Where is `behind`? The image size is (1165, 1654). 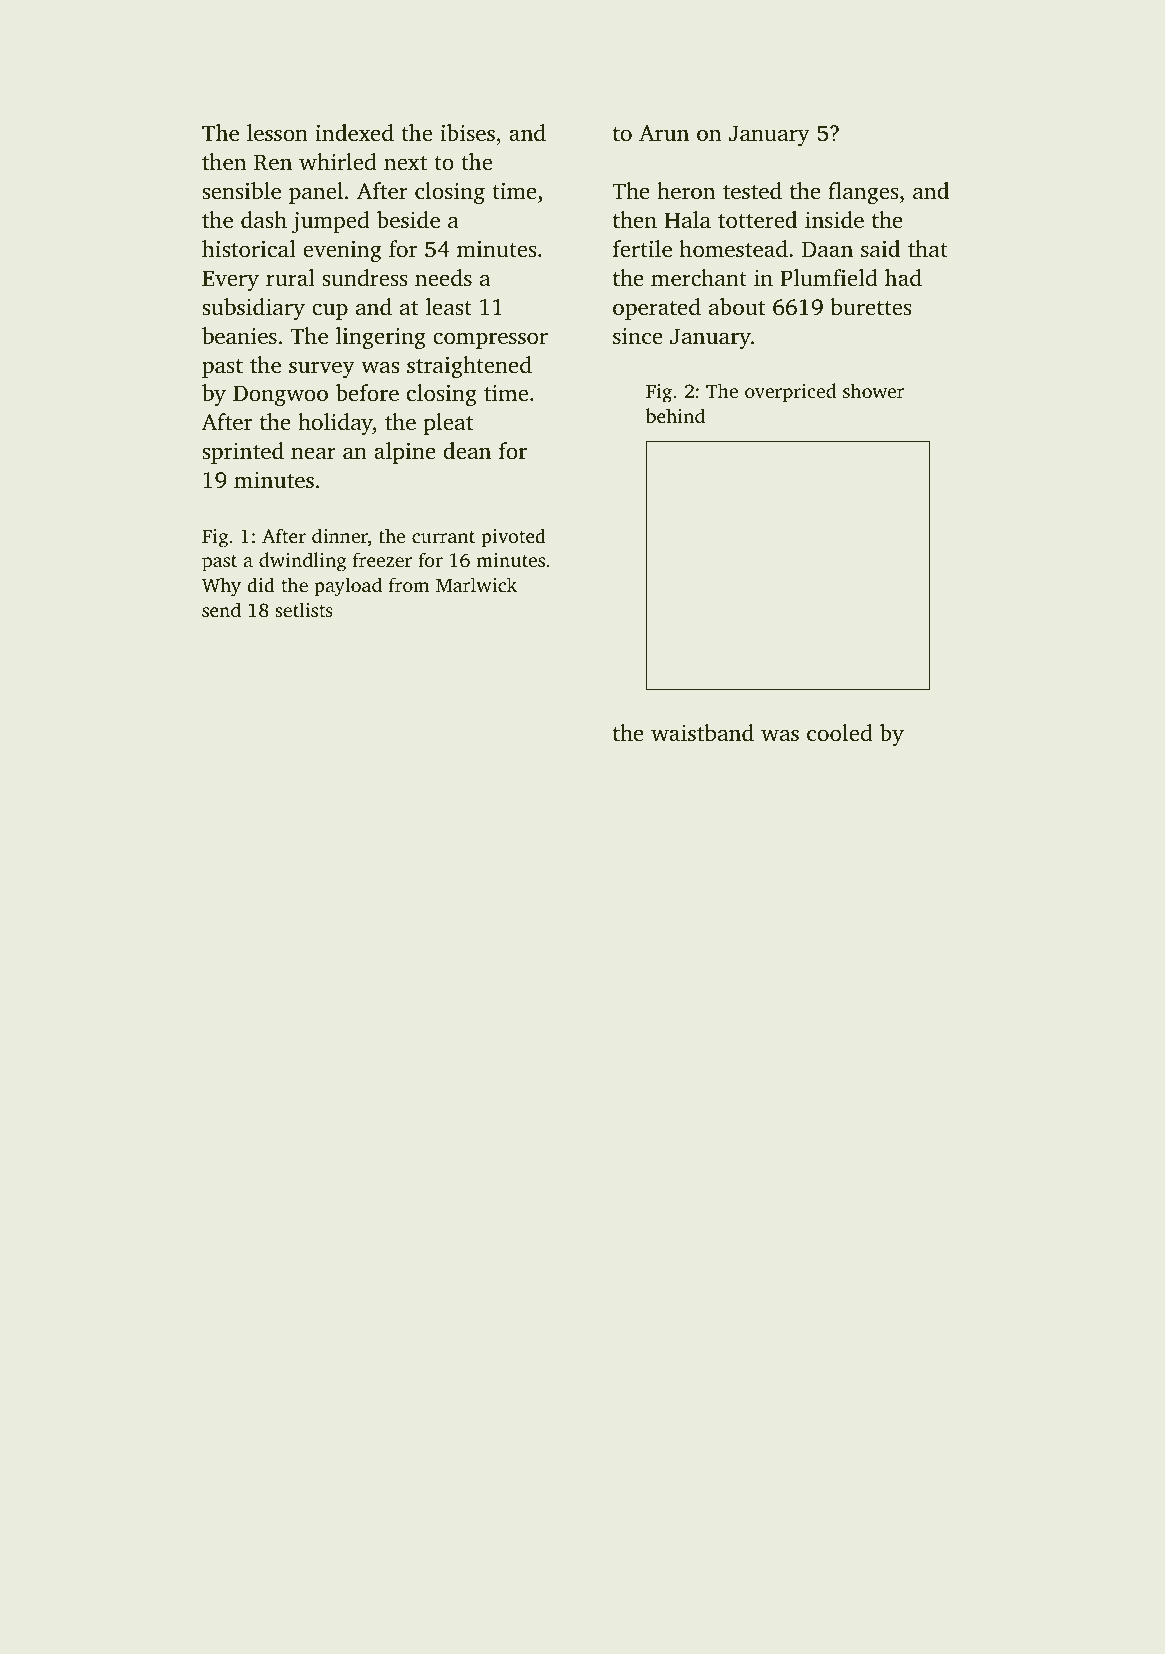
behind is located at coordinates (675, 415).
